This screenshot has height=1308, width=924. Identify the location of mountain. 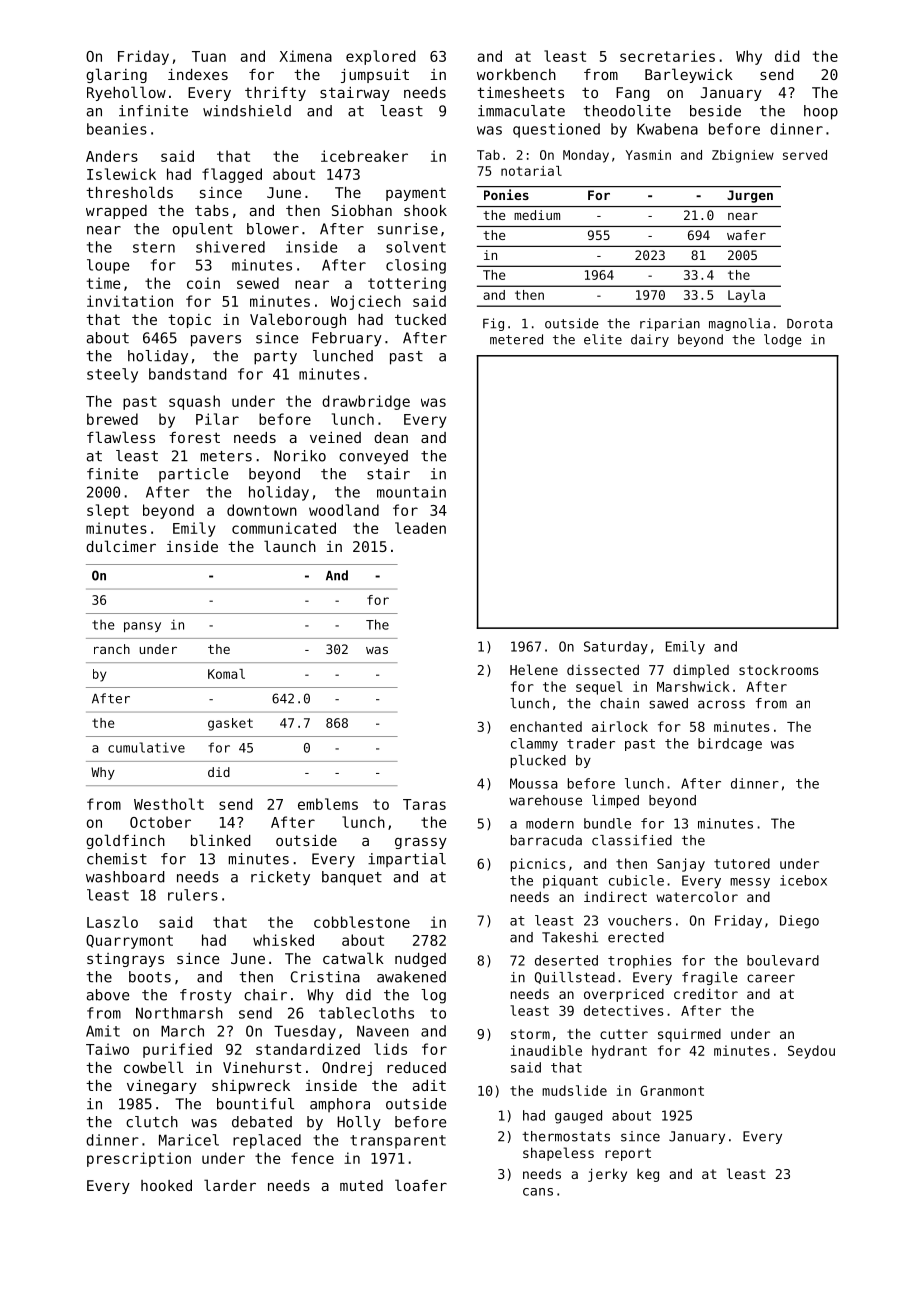
(411, 492).
